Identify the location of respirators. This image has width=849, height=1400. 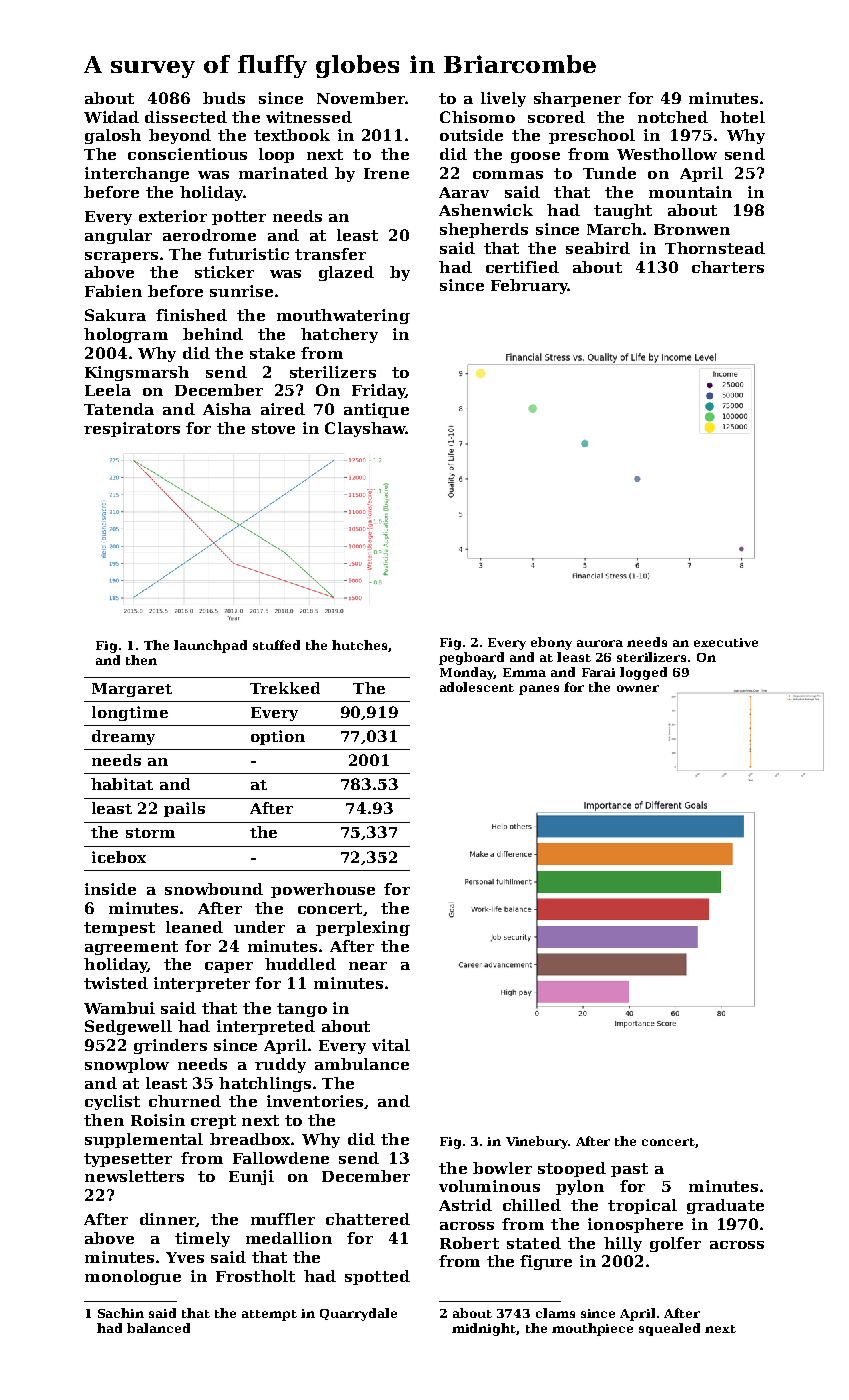
(132, 429).
